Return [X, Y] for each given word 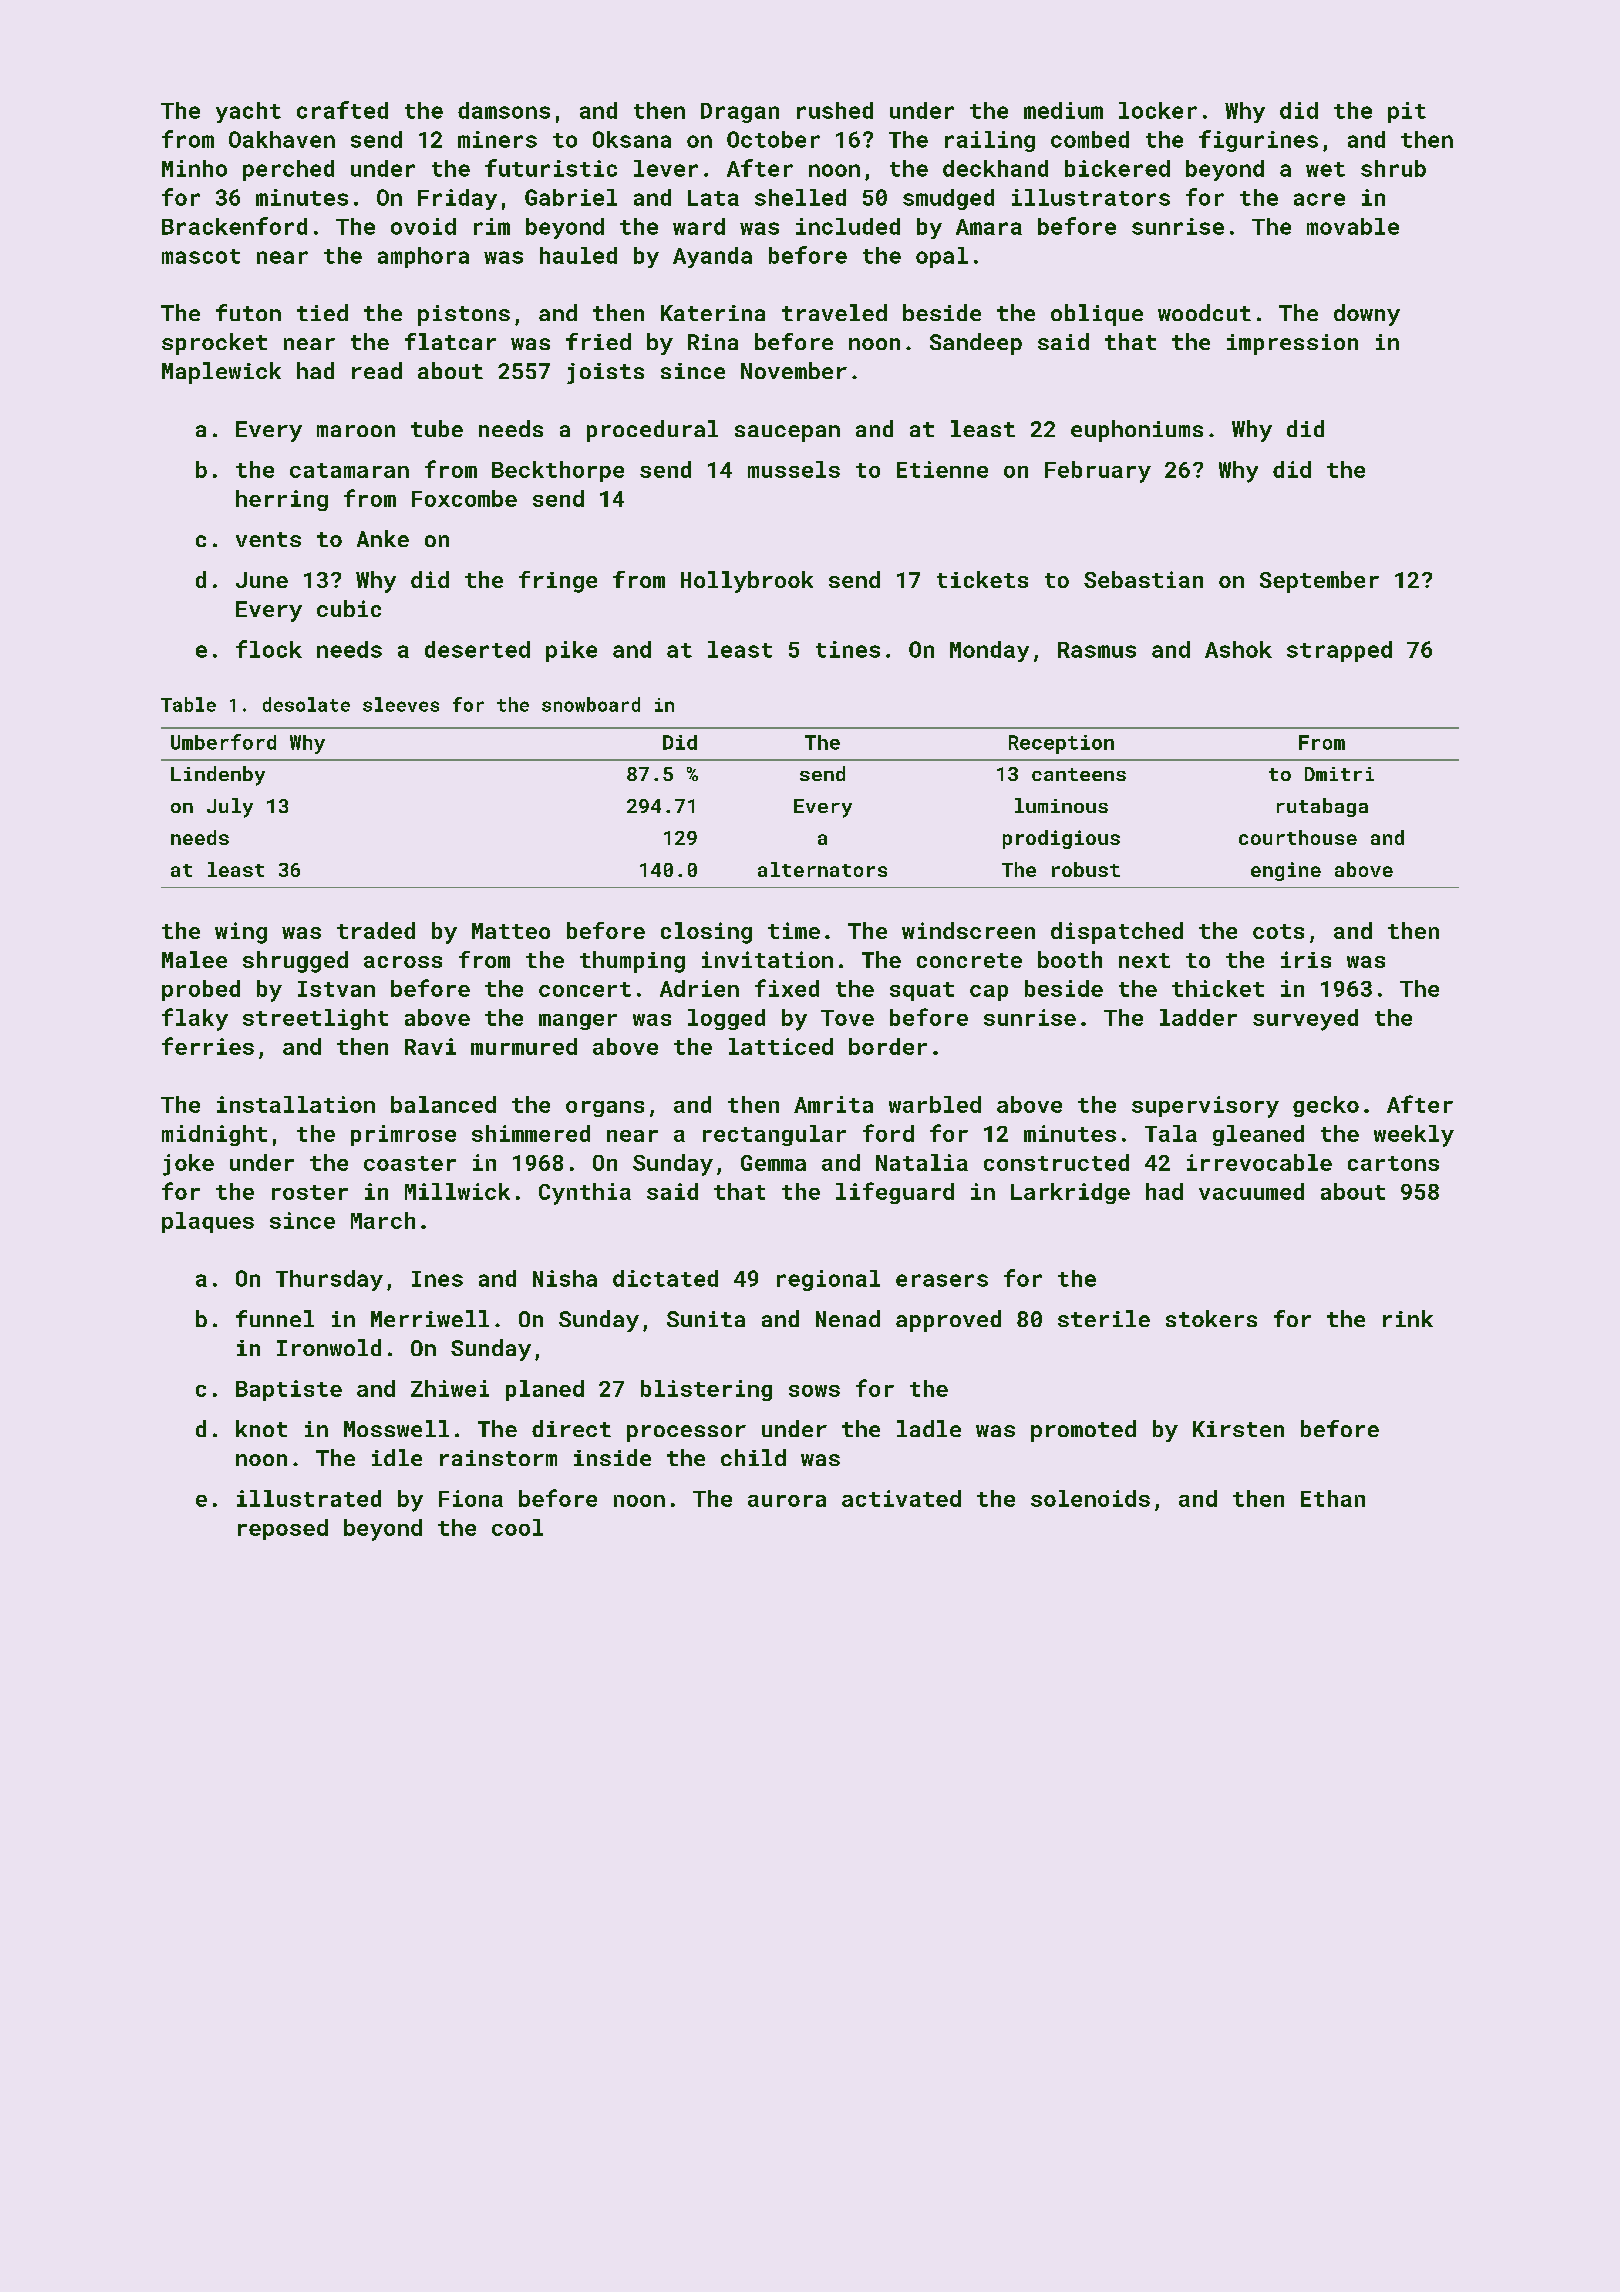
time [794, 930]
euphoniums [1137, 431]
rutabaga [1322, 807]
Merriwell [430, 1318]
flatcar [450, 341]
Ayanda [712, 257]
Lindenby [218, 776]
